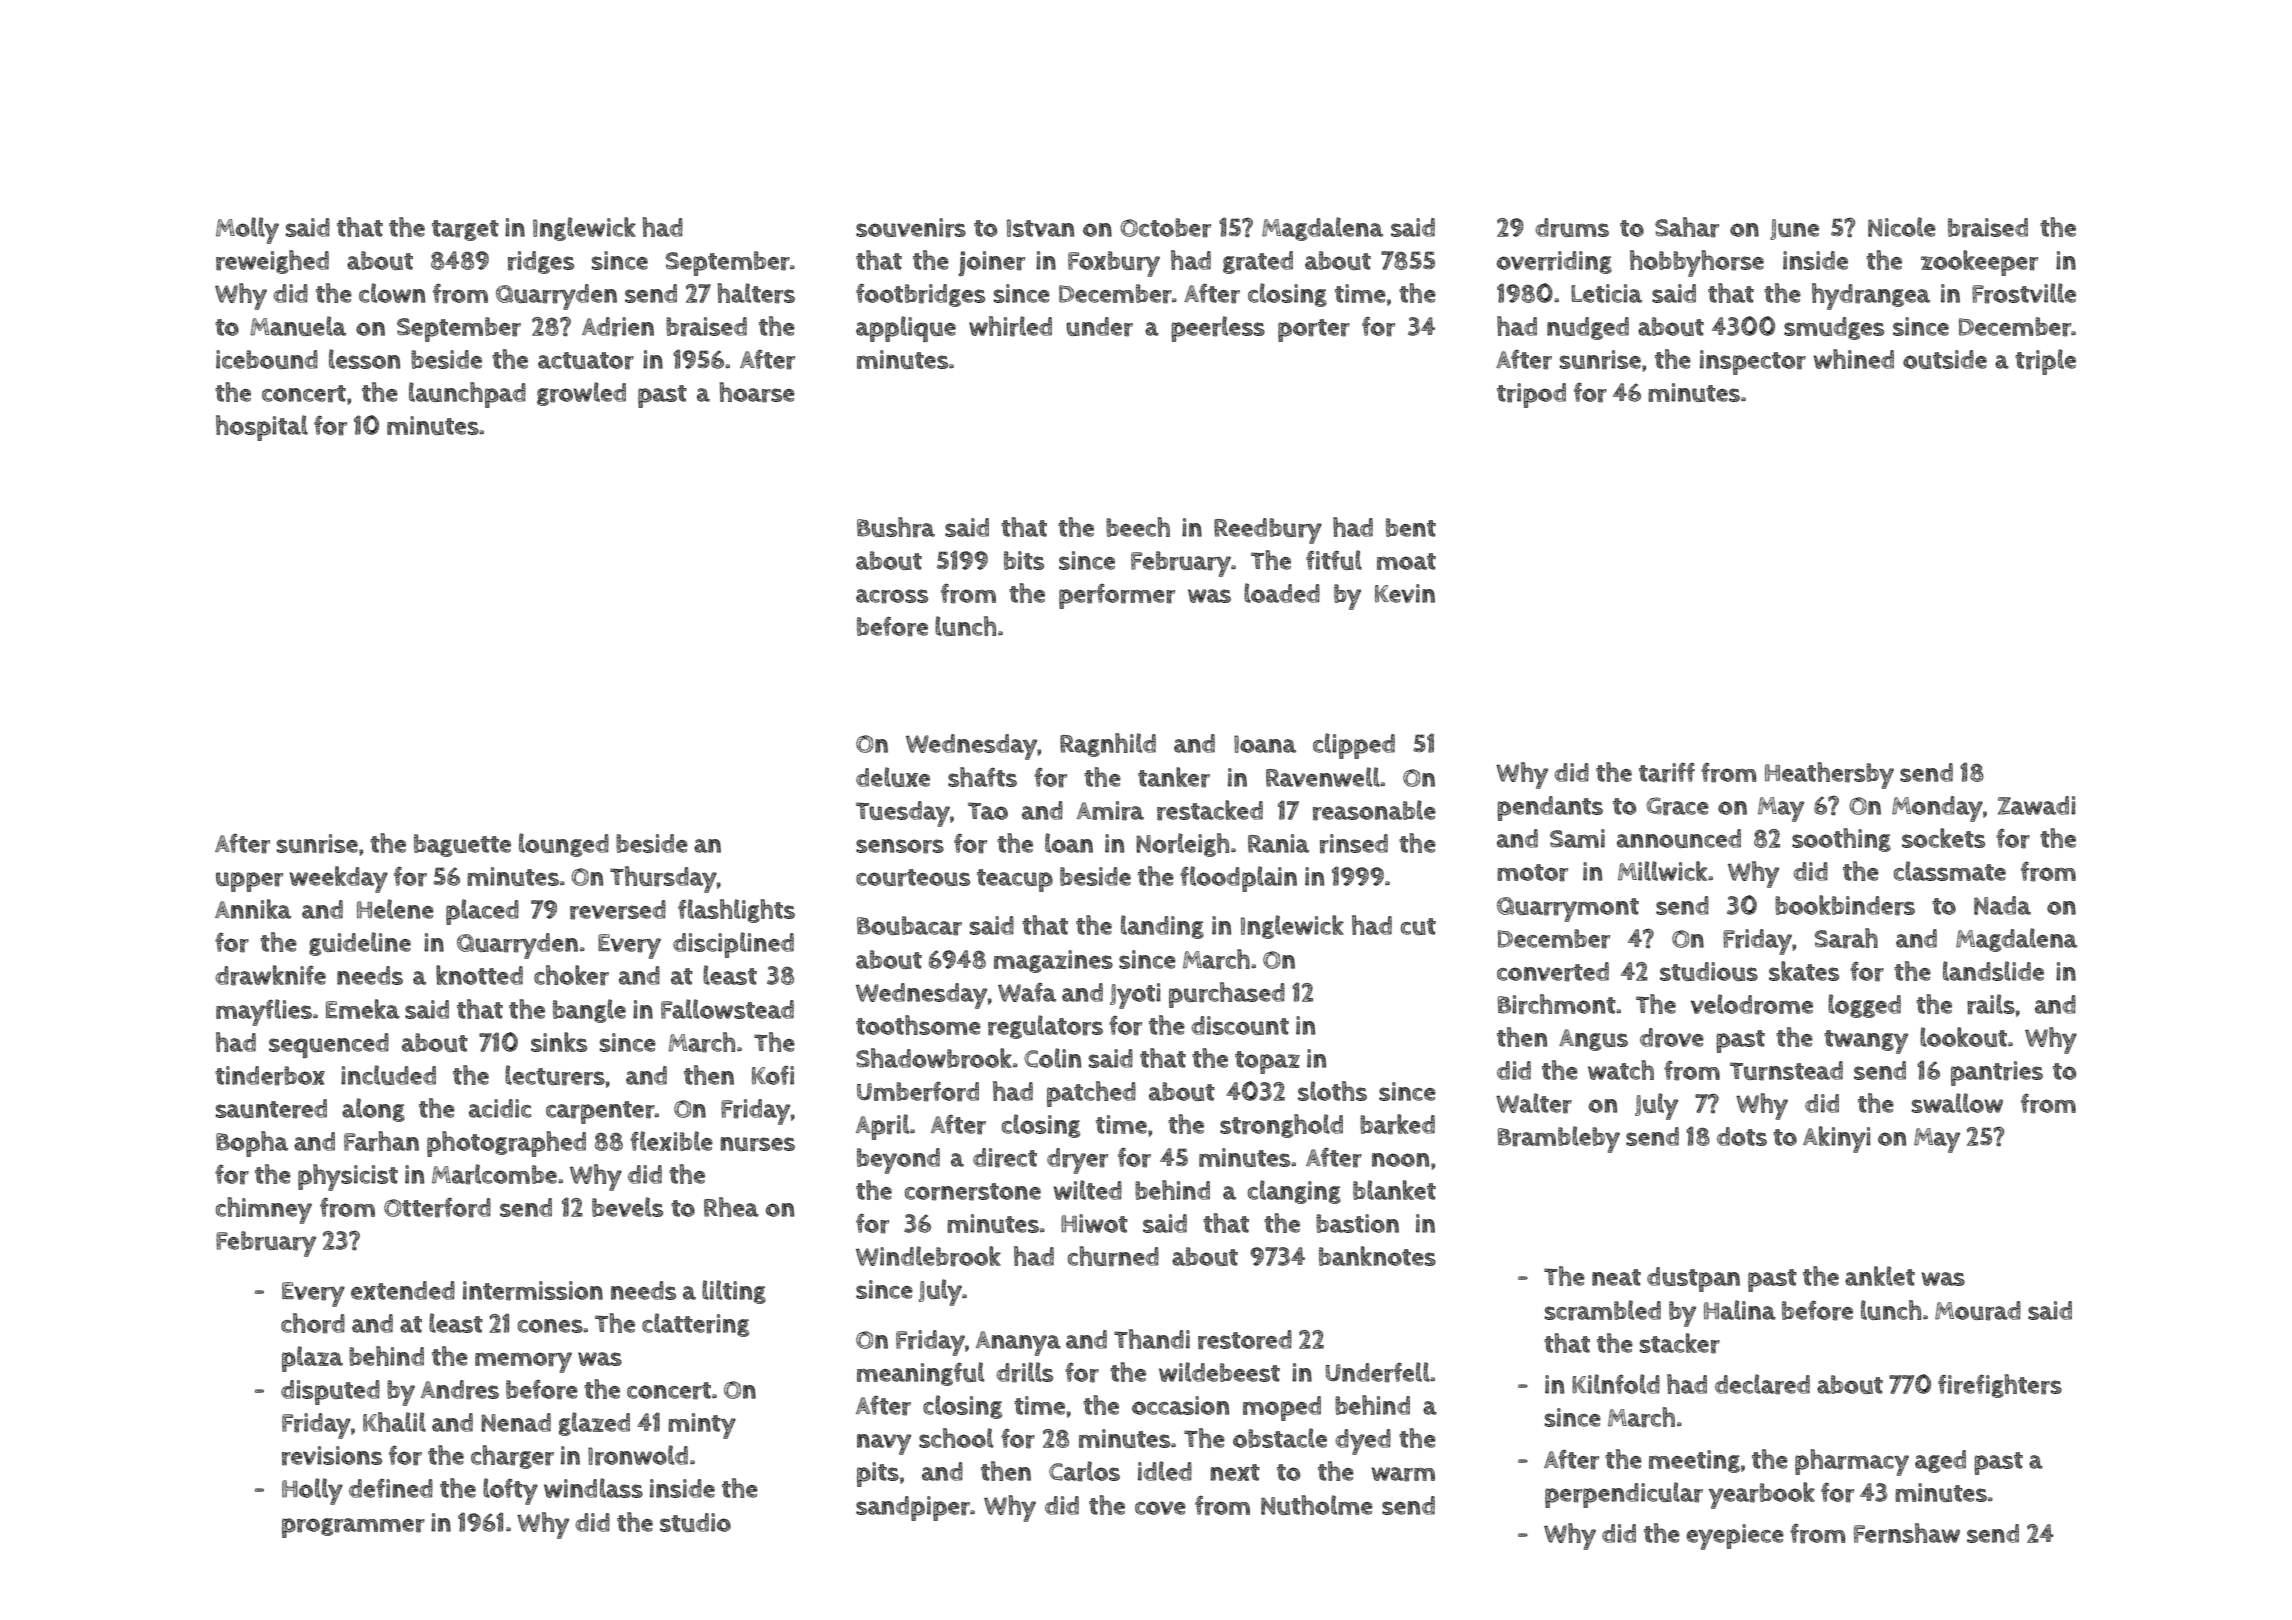 This screenshot has width=2292, height=1620. I want to click on Heathersby, so click(1829, 775).
